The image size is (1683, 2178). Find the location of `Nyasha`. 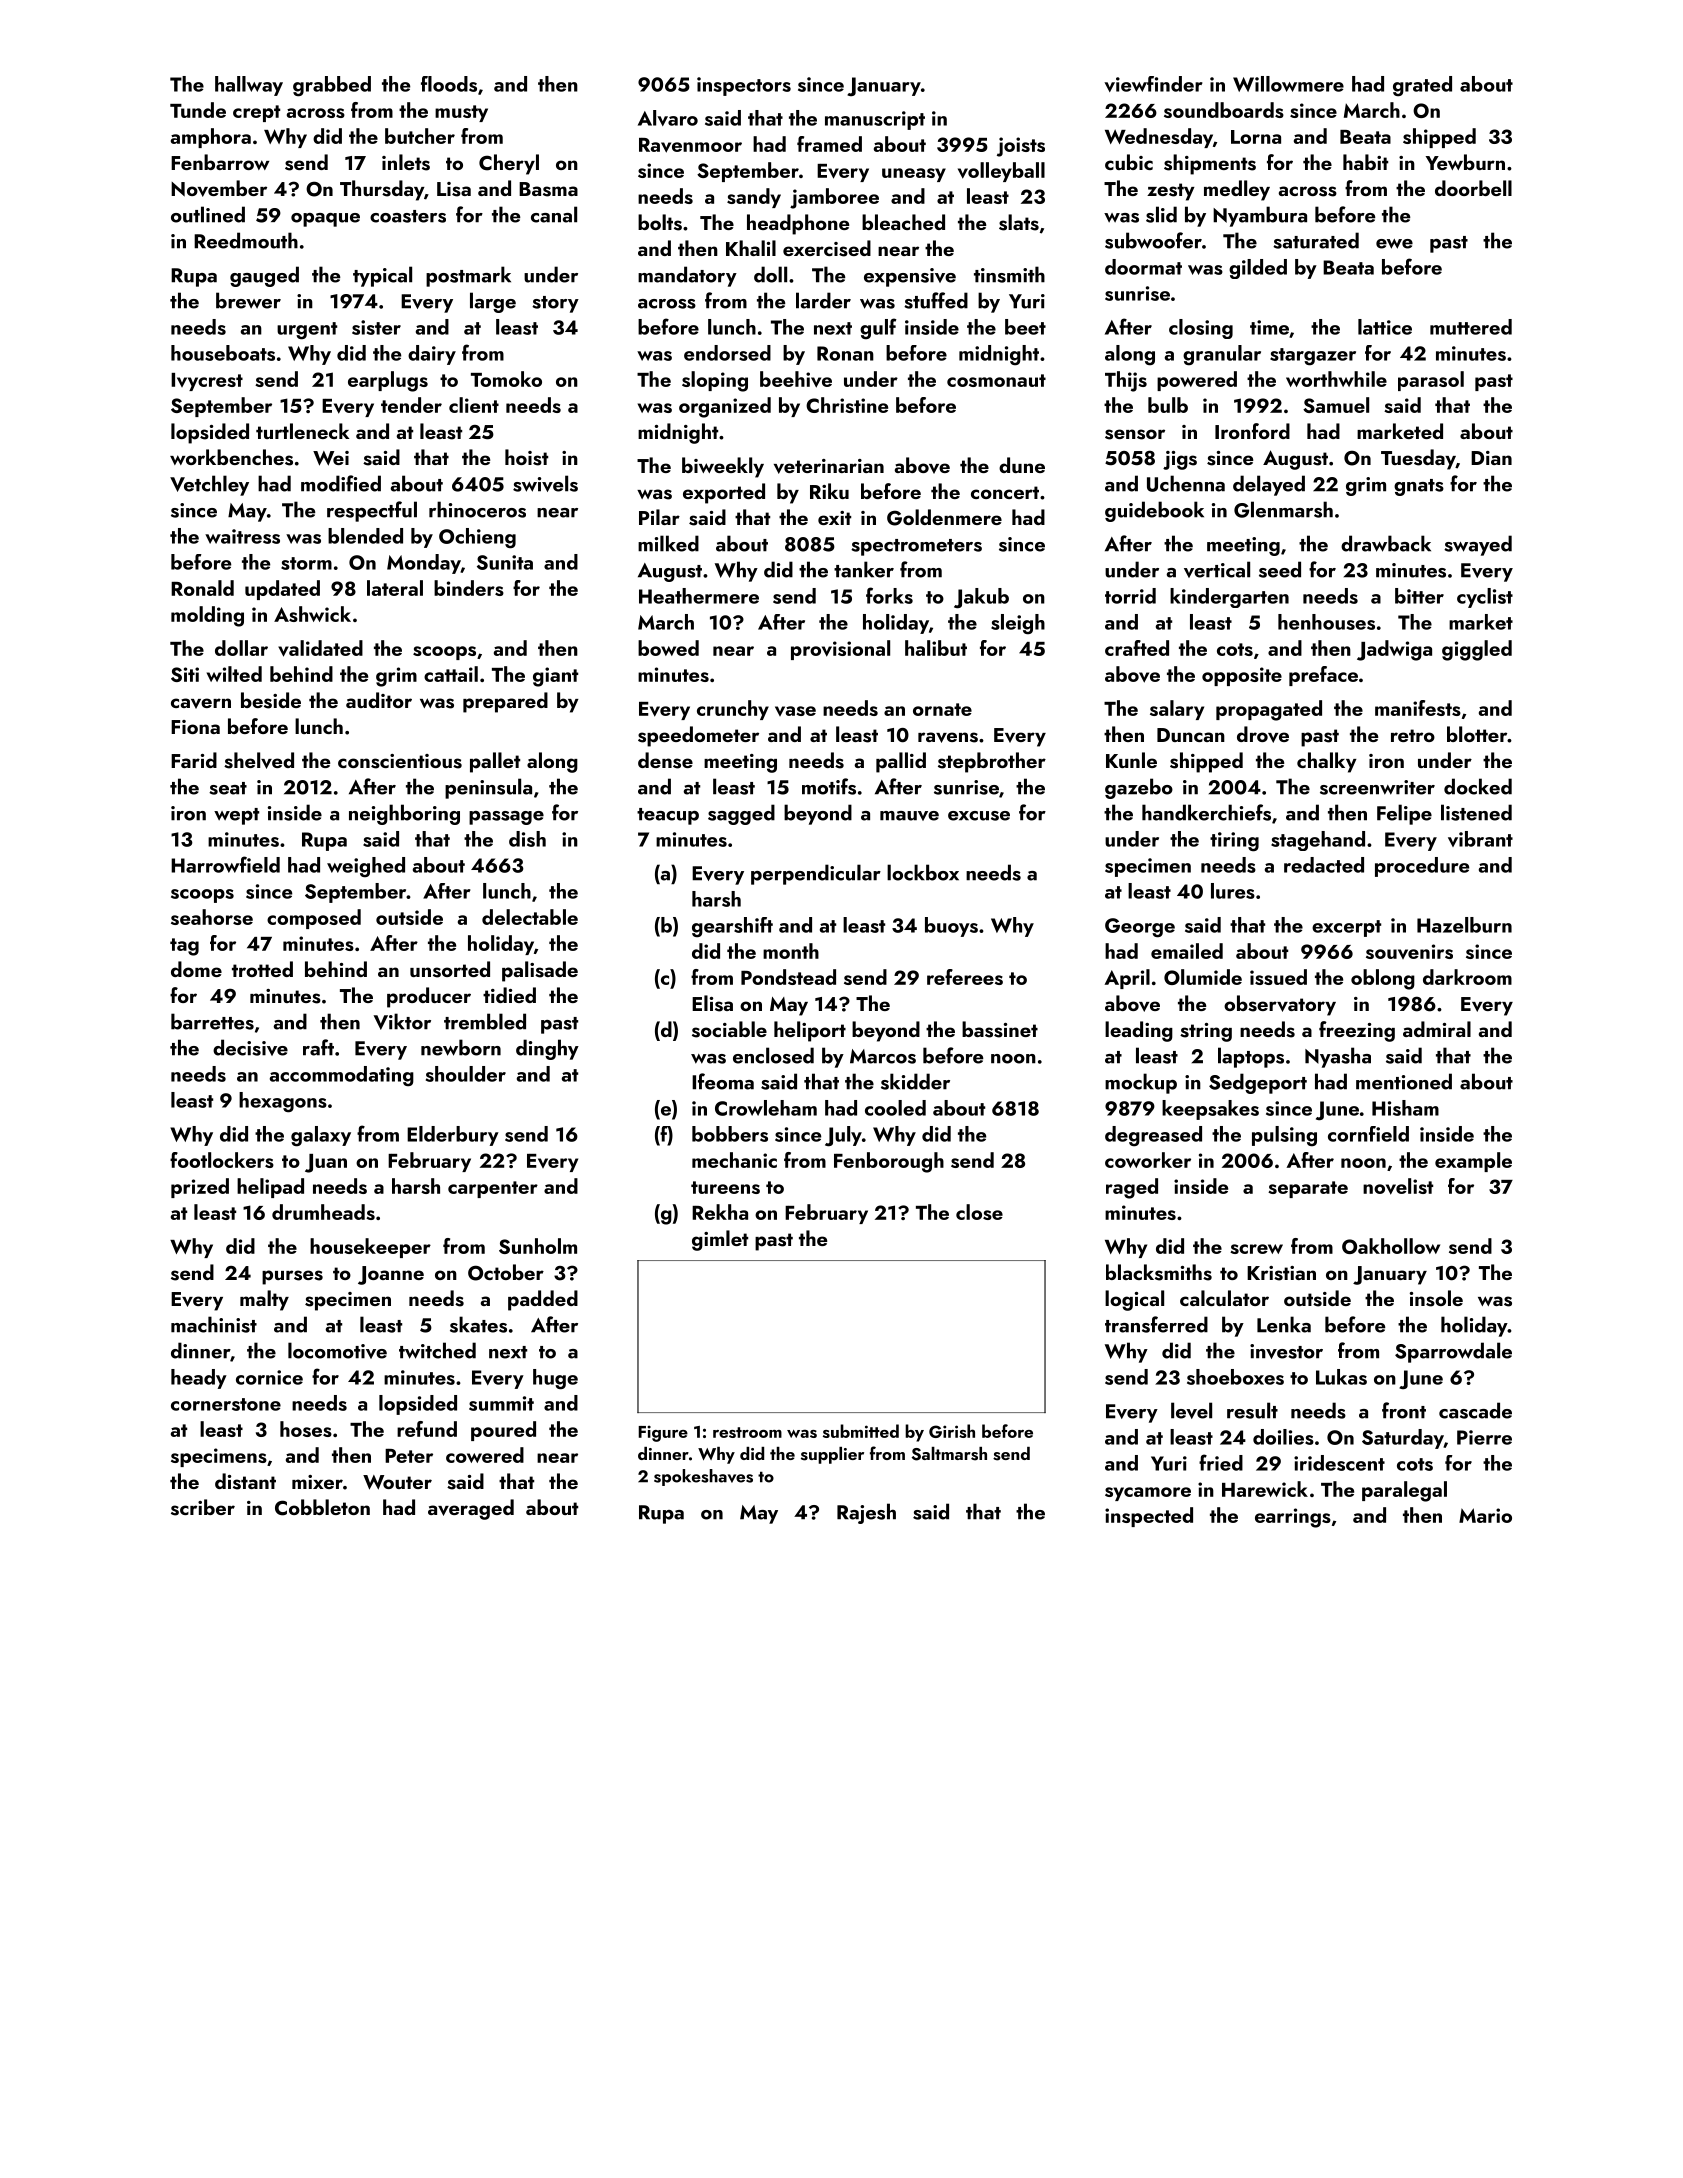

Nyasha is located at coordinates (1338, 1057).
